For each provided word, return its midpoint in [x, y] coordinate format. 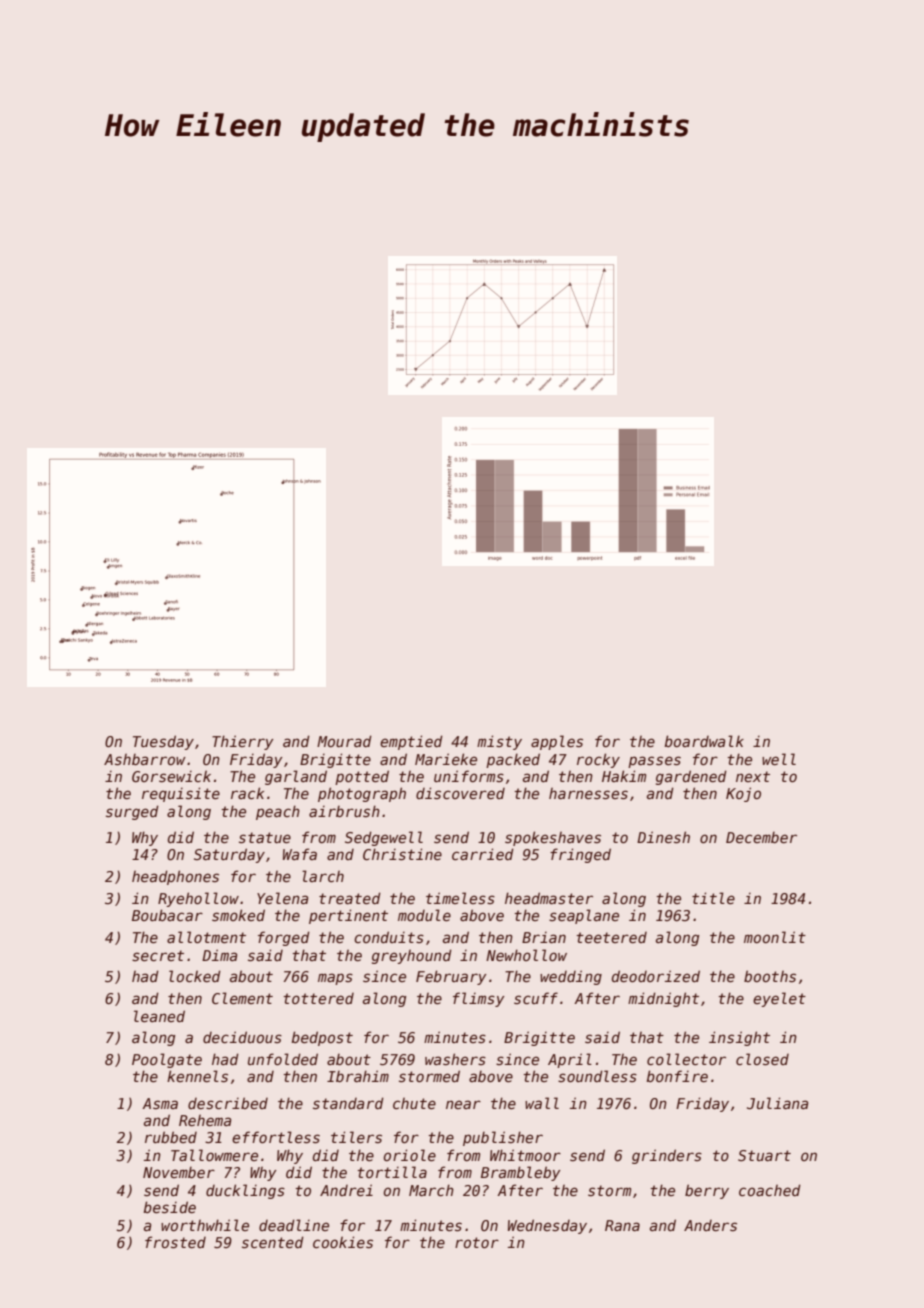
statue [265, 837]
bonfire [677, 1076]
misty [499, 742]
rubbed [171, 1137]
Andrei [346, 1190]
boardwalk [704, 741]
